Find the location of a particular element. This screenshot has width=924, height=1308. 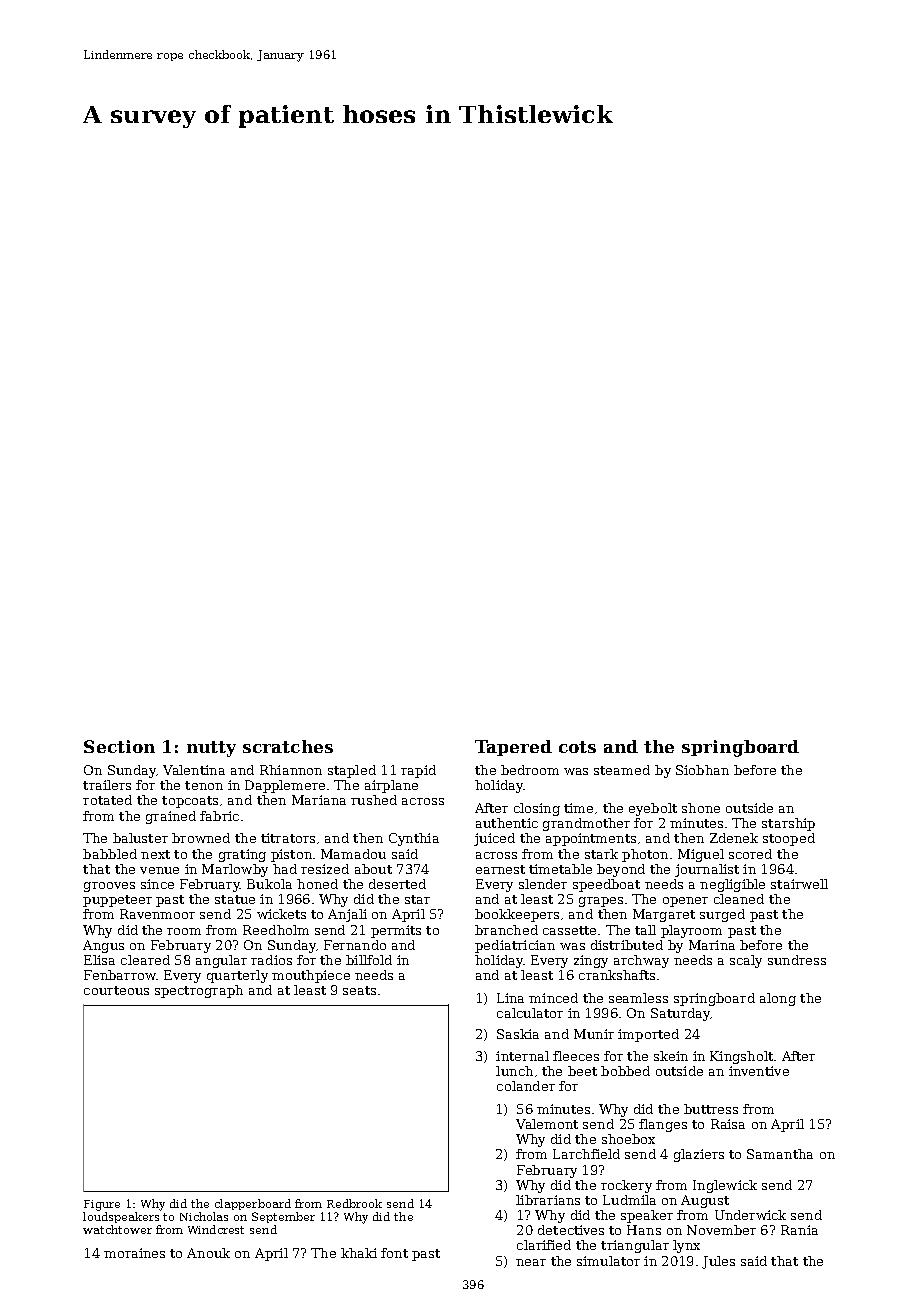

Section is located at coordinates (119, 746).
